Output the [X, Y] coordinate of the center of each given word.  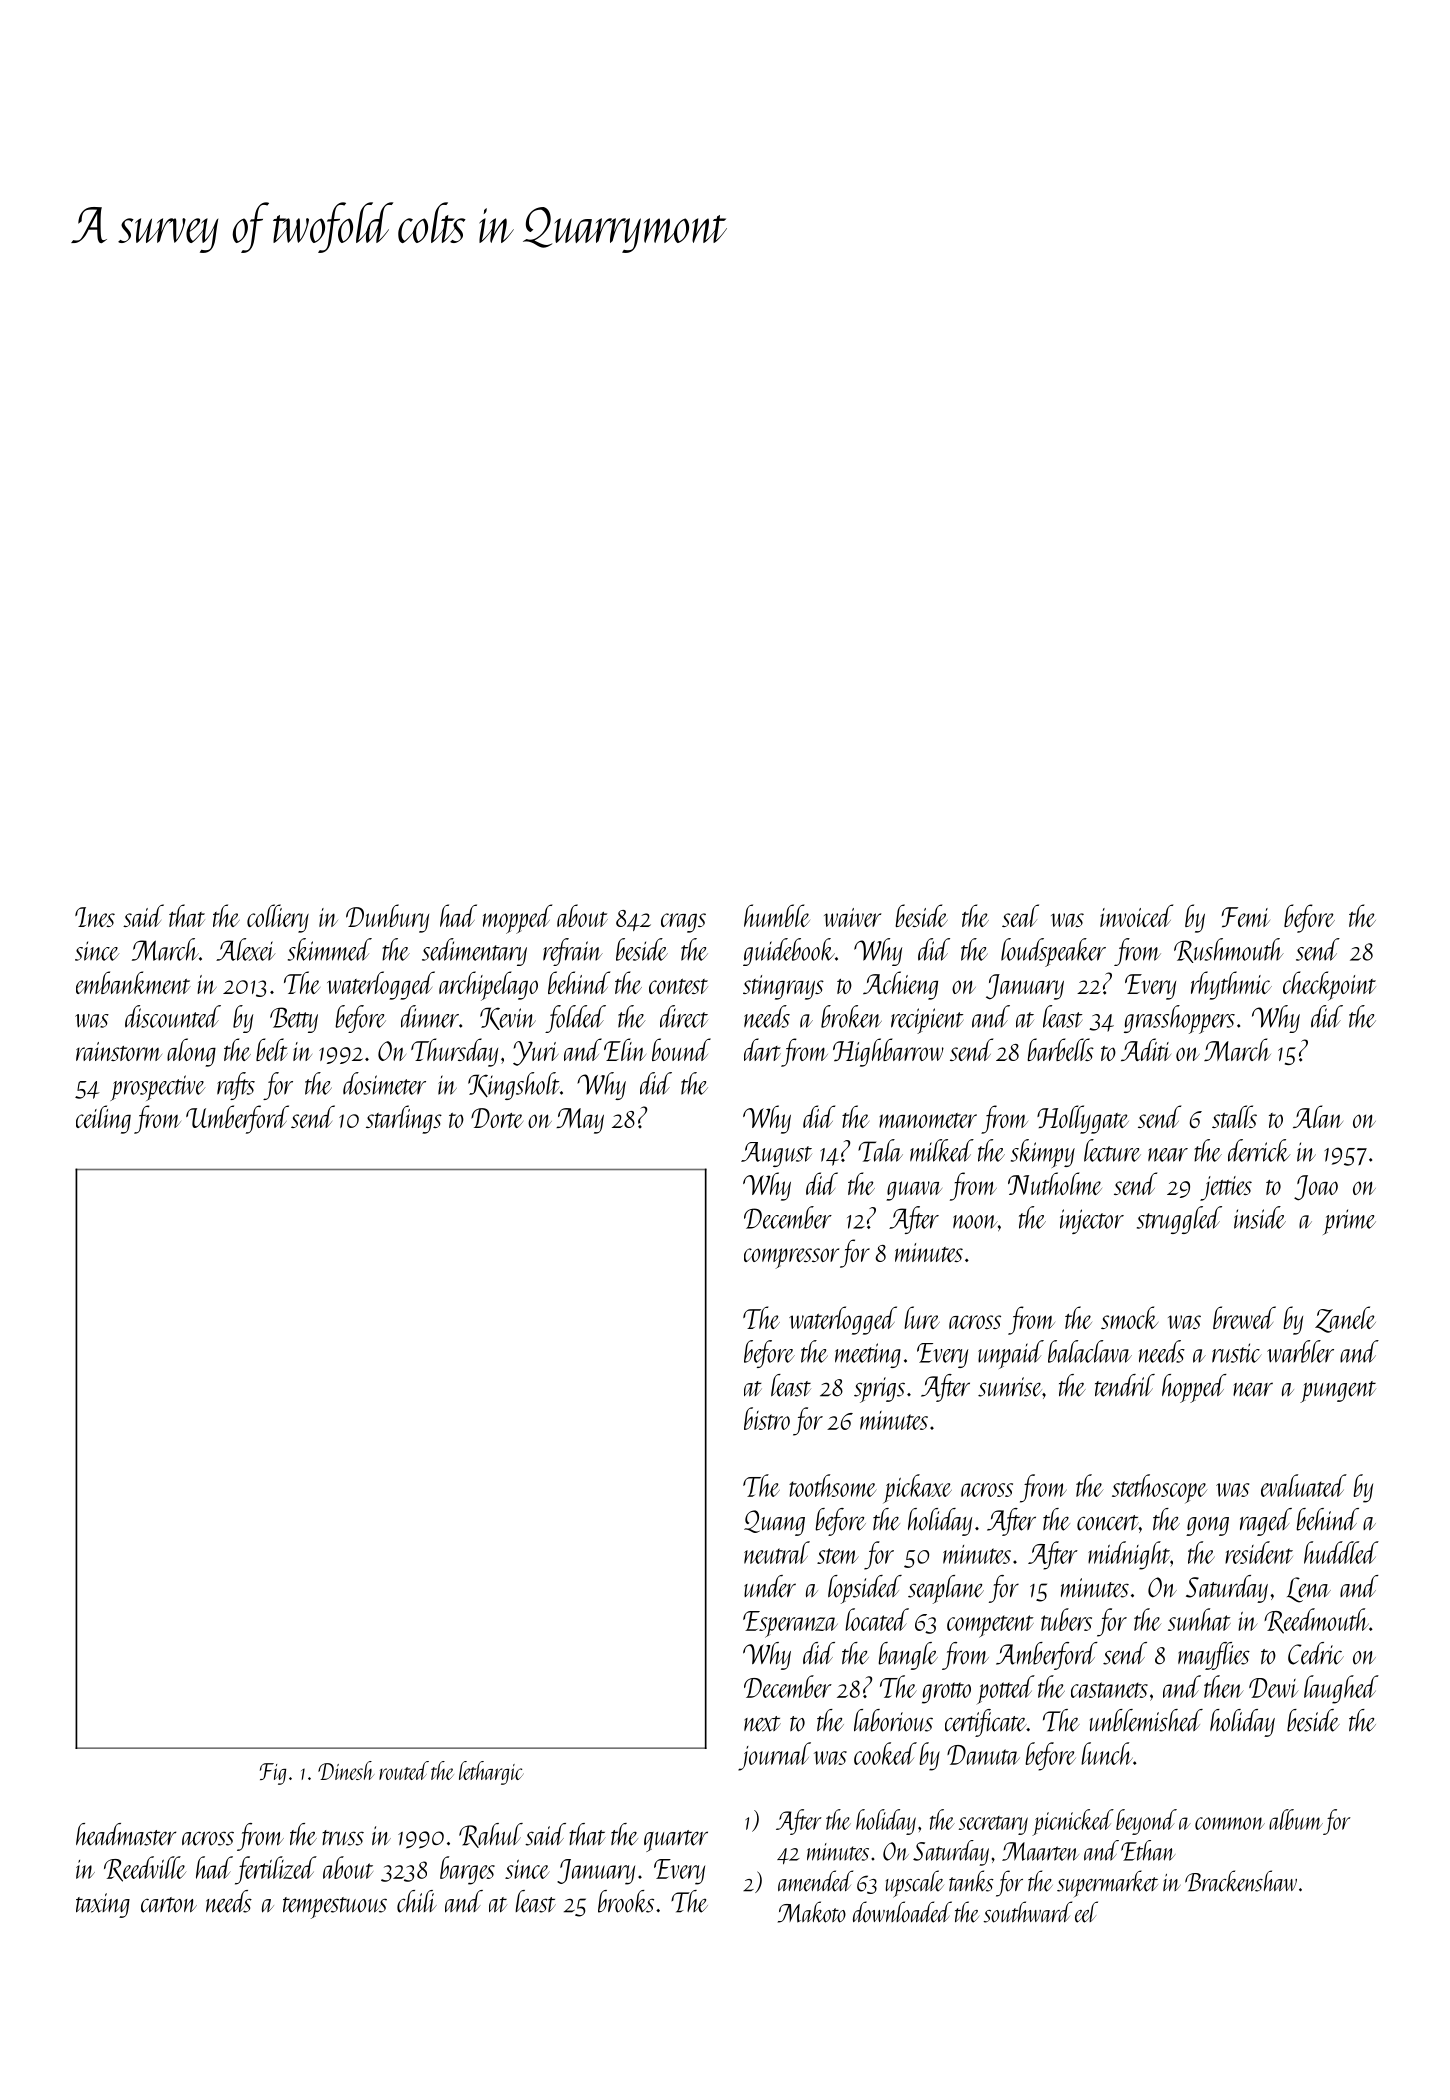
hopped [1194, 1388]
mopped [517, 919]
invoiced [1136, 915]
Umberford [237, 1119]
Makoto [812, 1912]
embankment [133, 982]
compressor [791, 1258]
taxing [103, 1905]
